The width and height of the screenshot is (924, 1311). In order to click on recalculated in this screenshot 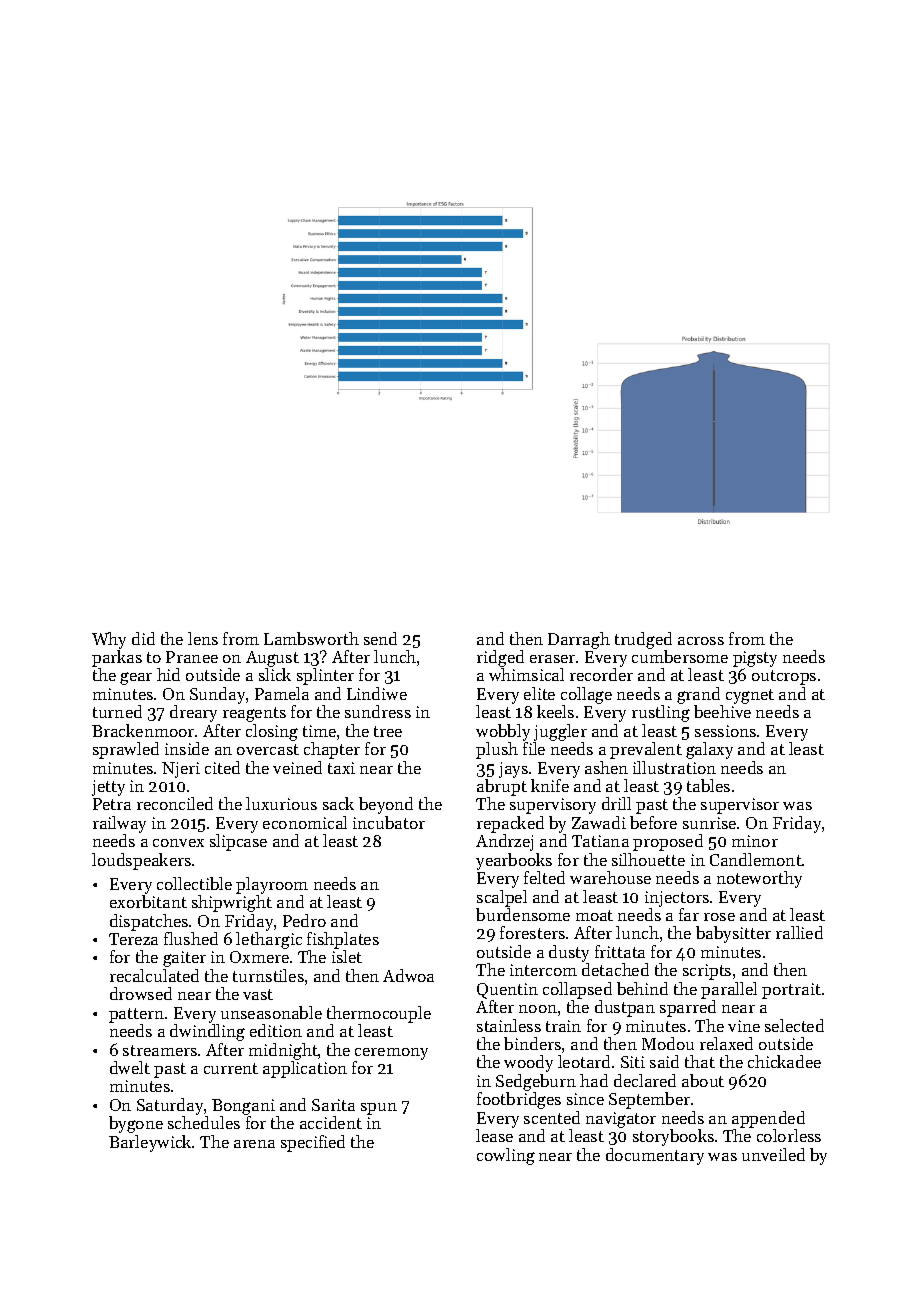, I will do `click(154, 975)`.
